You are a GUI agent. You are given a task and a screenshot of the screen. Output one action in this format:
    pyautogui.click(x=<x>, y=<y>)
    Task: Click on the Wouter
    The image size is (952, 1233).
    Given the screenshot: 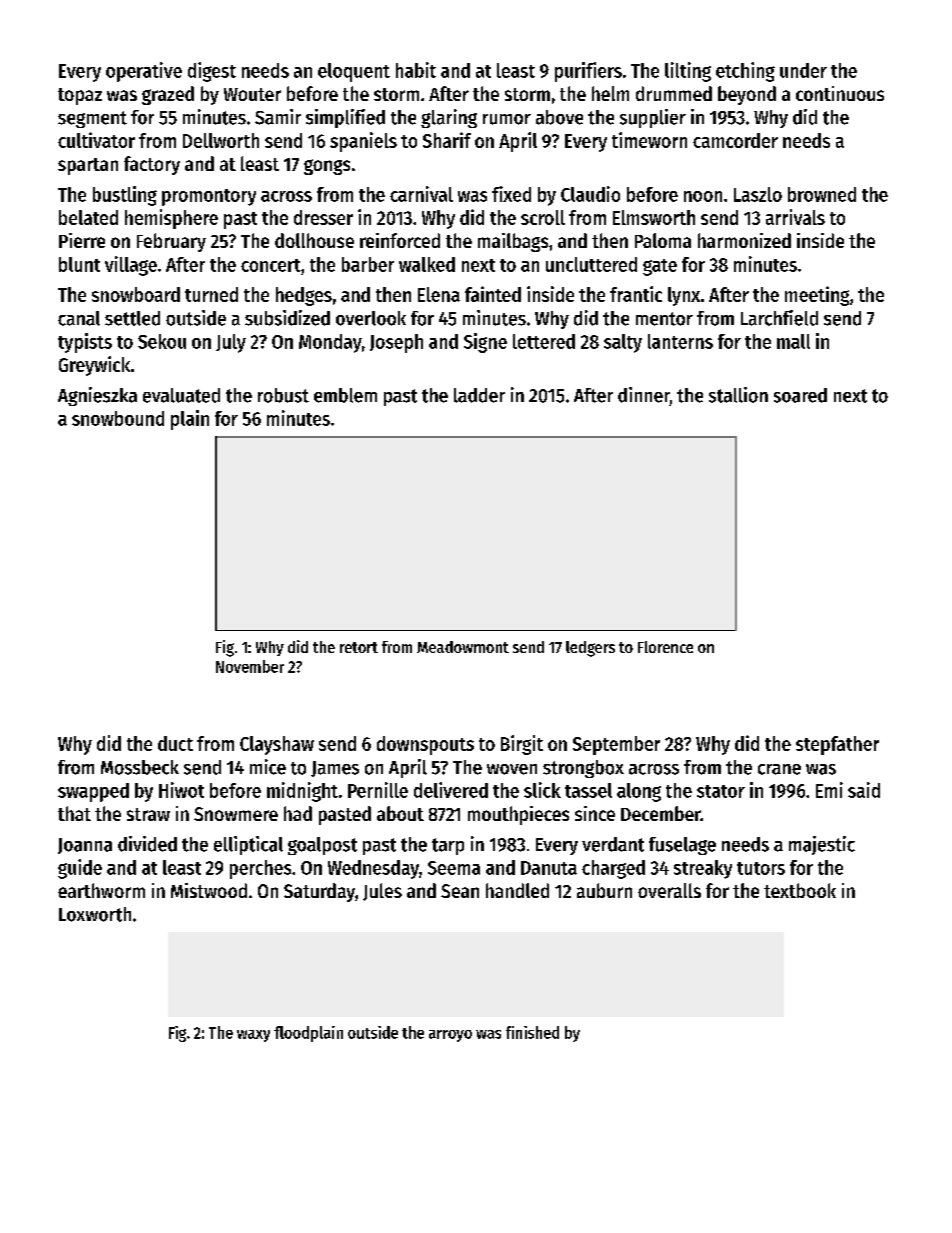 What is the action you would take?
    pyautogui.click(x=252, y=94)
